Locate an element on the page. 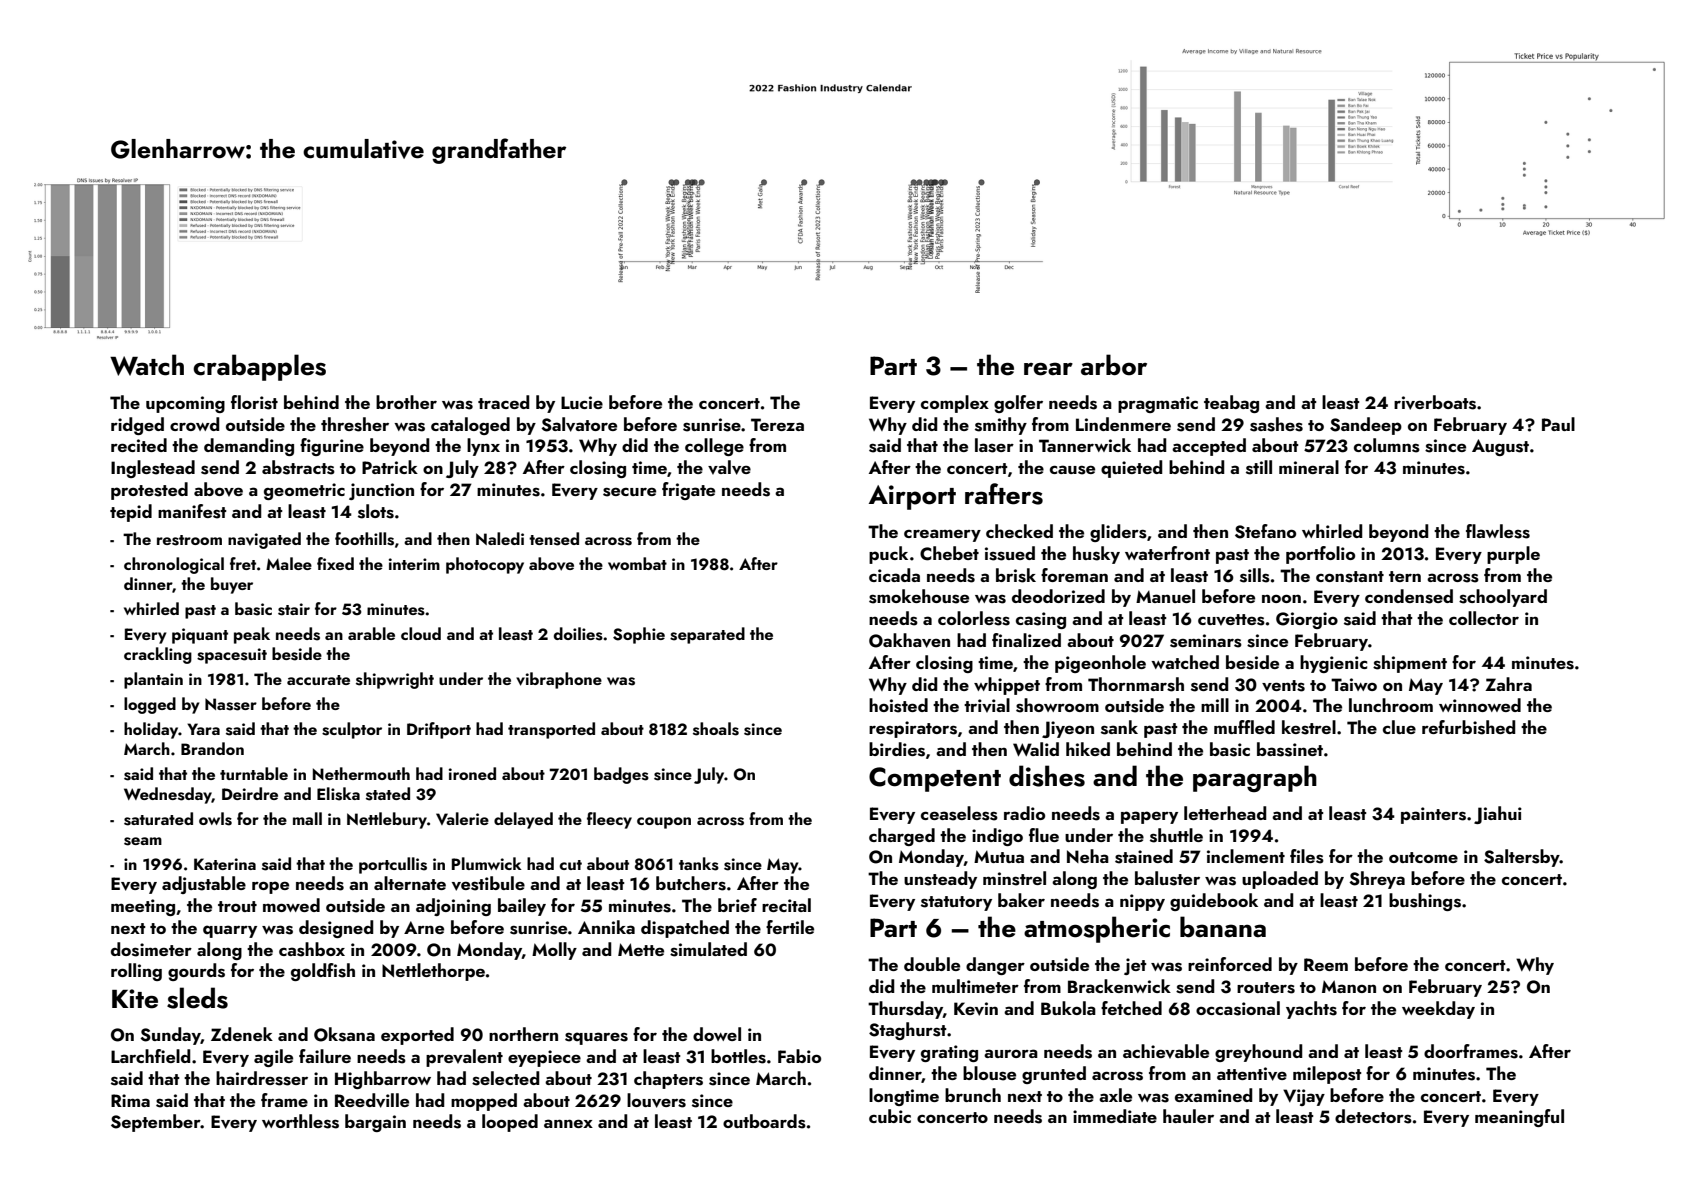 Image resolution: width=1691 pixels, height=1195 pixels. purple is located at coordinates (1513, 555).
